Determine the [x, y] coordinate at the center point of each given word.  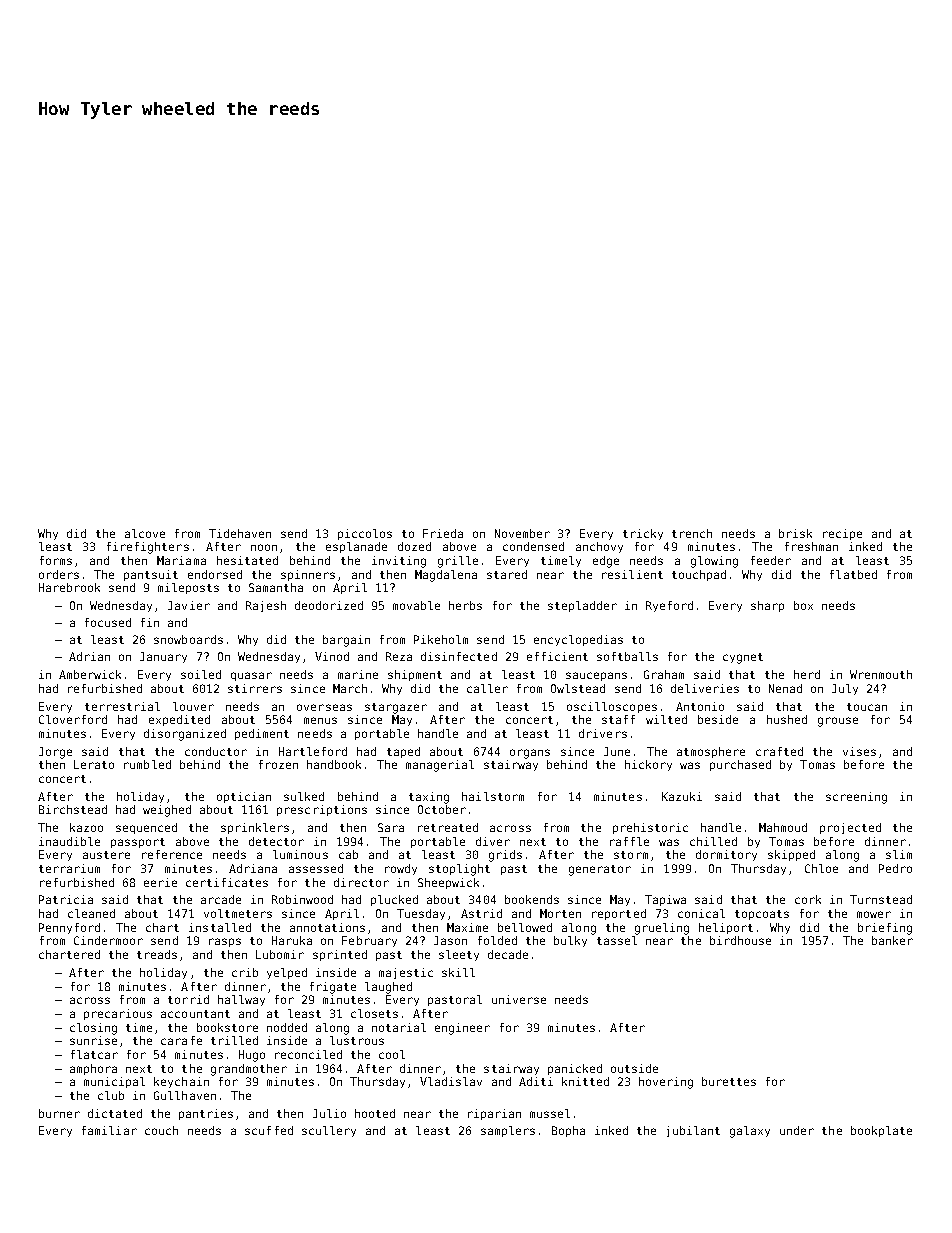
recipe [842, 534]
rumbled [147, 764]
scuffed [269, 1130]
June [617, 751]
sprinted [340, 955]
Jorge [55, 753]
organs [530, 754]
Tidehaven [240, 533]
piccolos [365, 534]
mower [874, 914]
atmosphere [711, 752]
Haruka [292, 940]
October [442, 809]
